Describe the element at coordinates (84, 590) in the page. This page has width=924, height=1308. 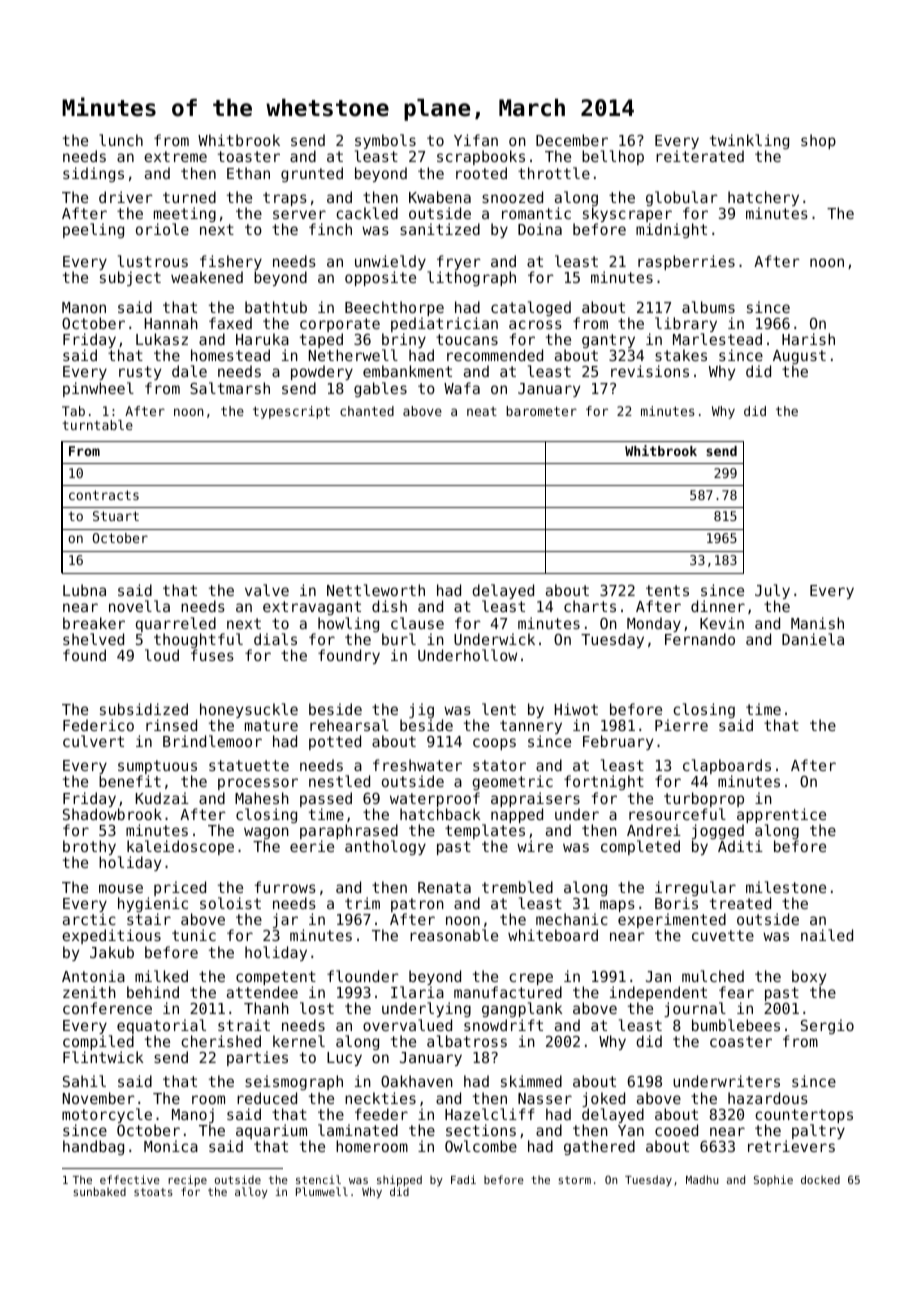
I see `Lubna` at that location.
